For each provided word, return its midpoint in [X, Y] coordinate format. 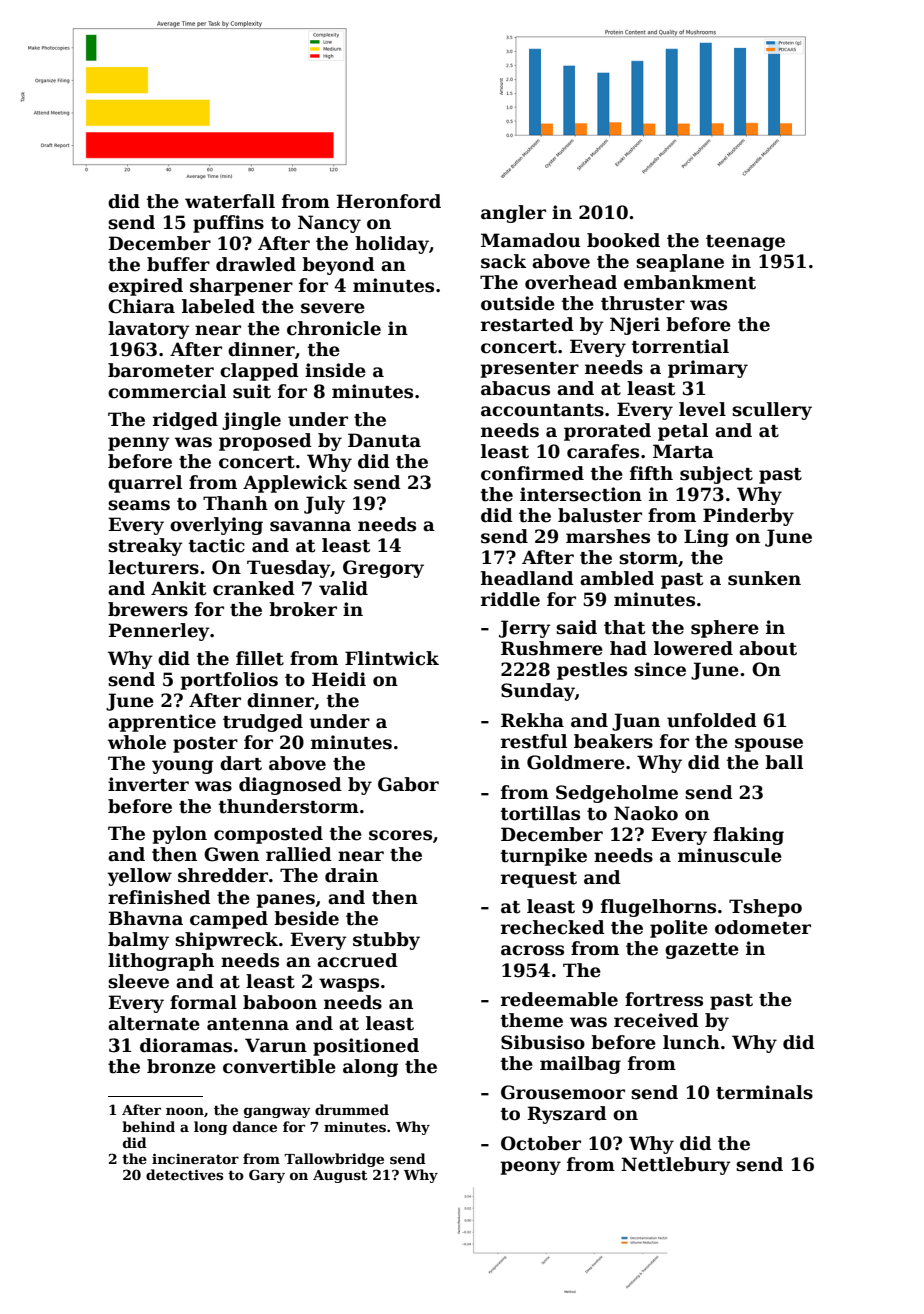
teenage [745, 243]
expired [145, 287]
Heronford [388, 201]
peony [530, 1168]
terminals [764, 1092]
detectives [184, 1174]
